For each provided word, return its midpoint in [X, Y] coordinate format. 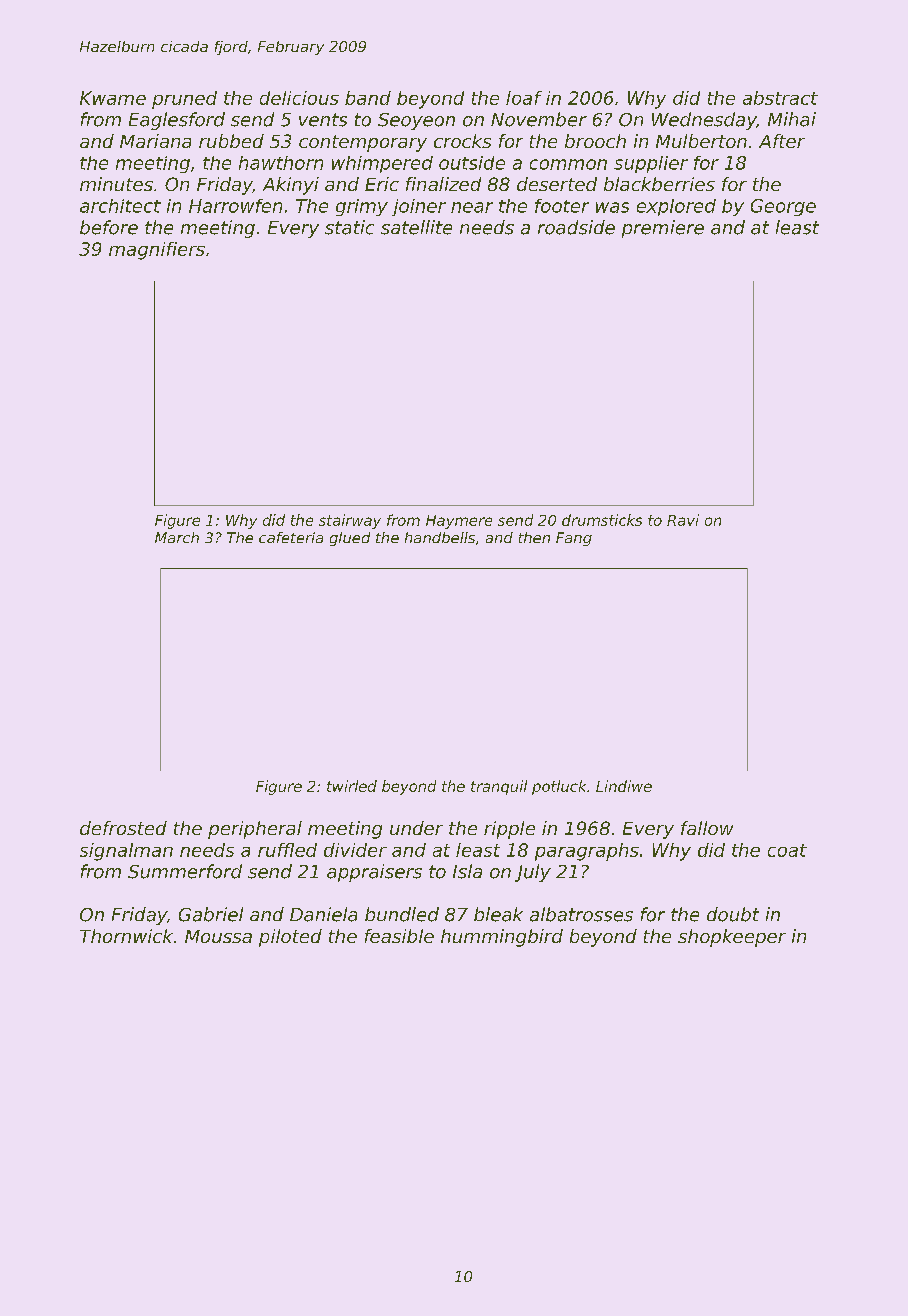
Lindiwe [624, 786]
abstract [780, 98]
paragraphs [587, 852]
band [368, 98]
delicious [299, 98]
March [177, 537]
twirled [352, 786]
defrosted [123, 828]
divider [355, 850]
